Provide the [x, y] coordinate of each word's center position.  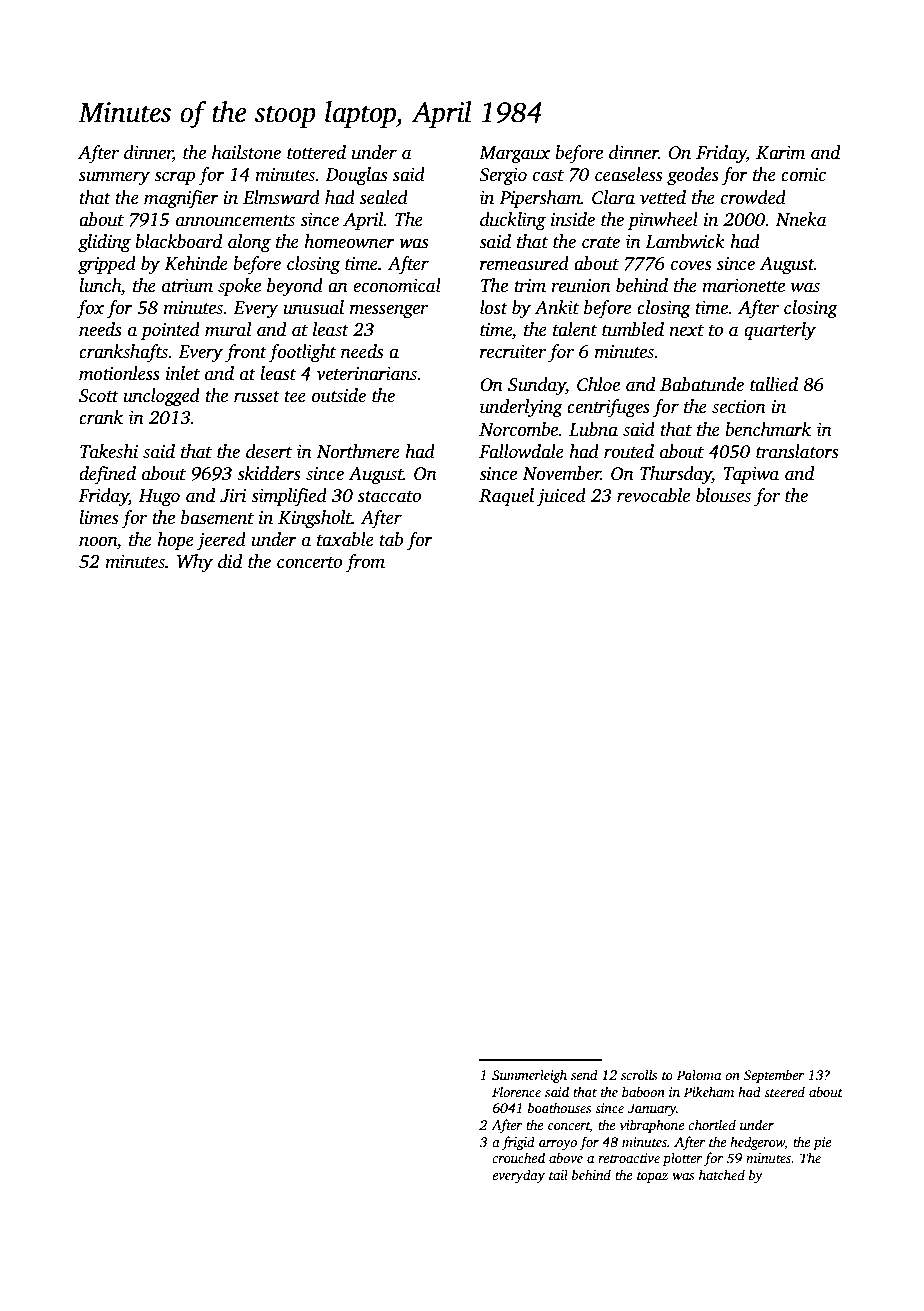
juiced [561, 497]
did [230, 561]
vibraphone [652, 1126]
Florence [516, 1091]
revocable [653, 495]
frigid [518, 1143]
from [365, 563]
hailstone [246, 152]
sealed [384, 197]
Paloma [699, 1074]
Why [195, 563]
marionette [743, 286]
